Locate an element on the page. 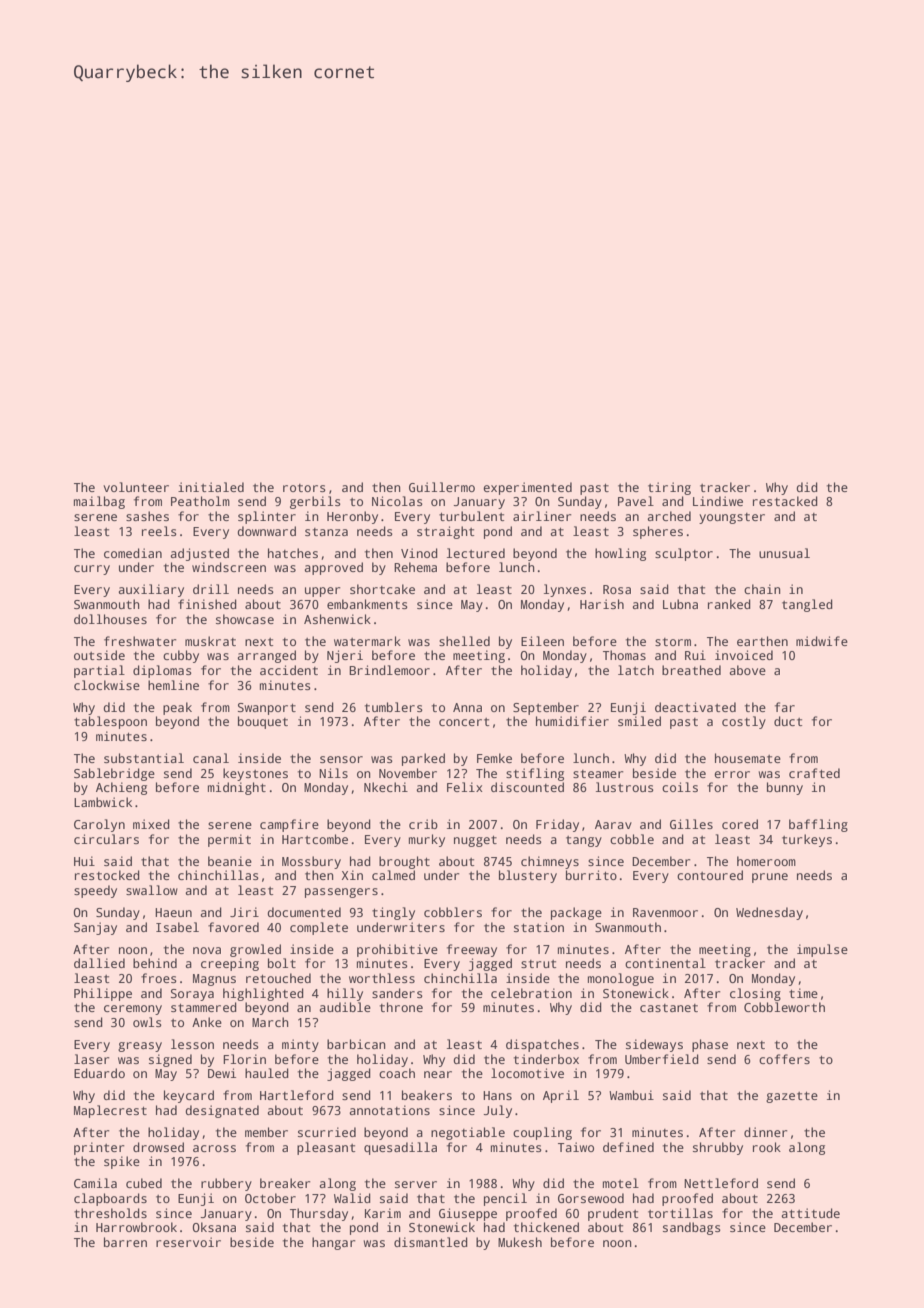 This image has height=1308, width=924. reservoir is located at coordinates (188, 1242).
